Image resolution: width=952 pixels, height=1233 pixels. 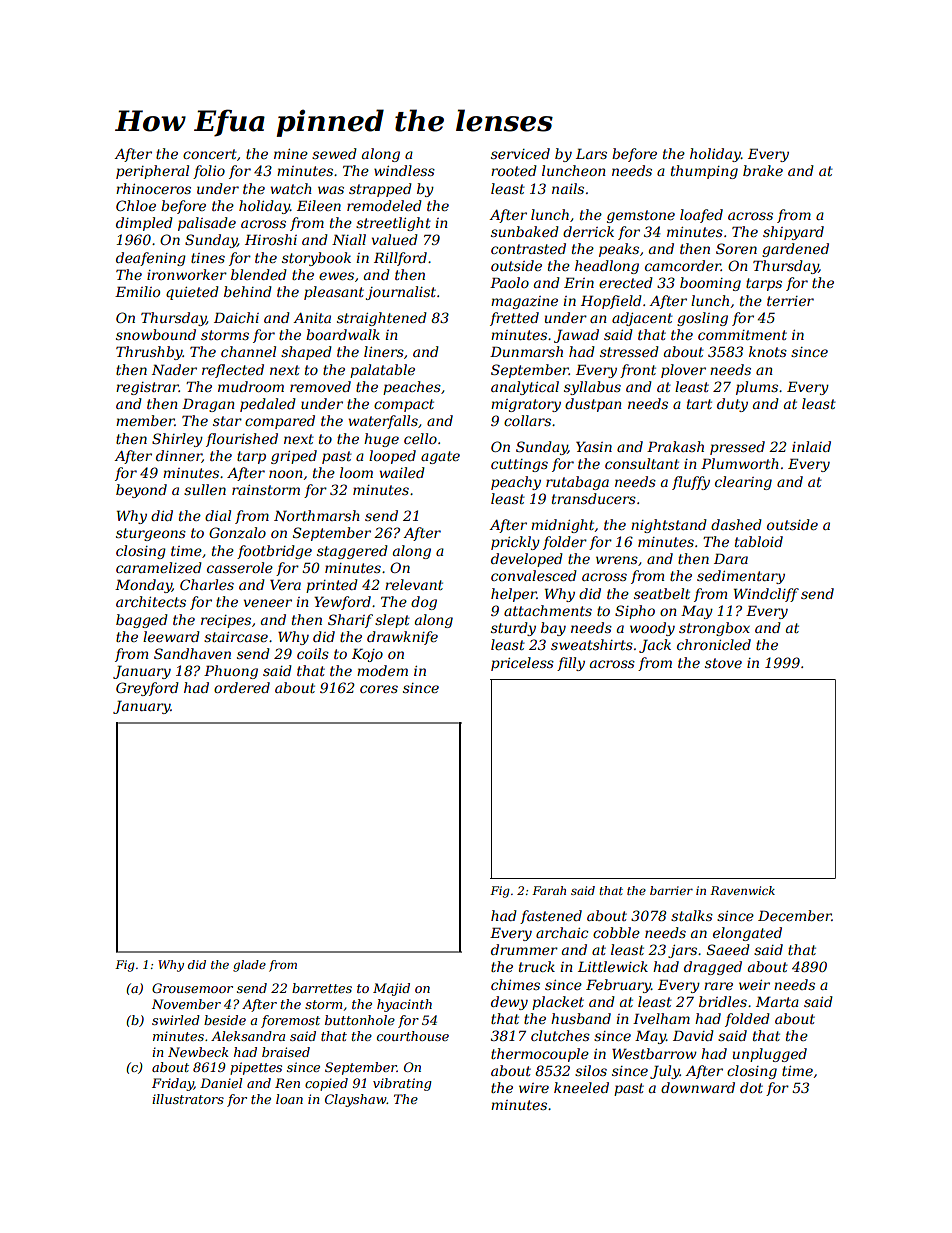 I want to click on rutabaga, so click(x=577, y=483).
